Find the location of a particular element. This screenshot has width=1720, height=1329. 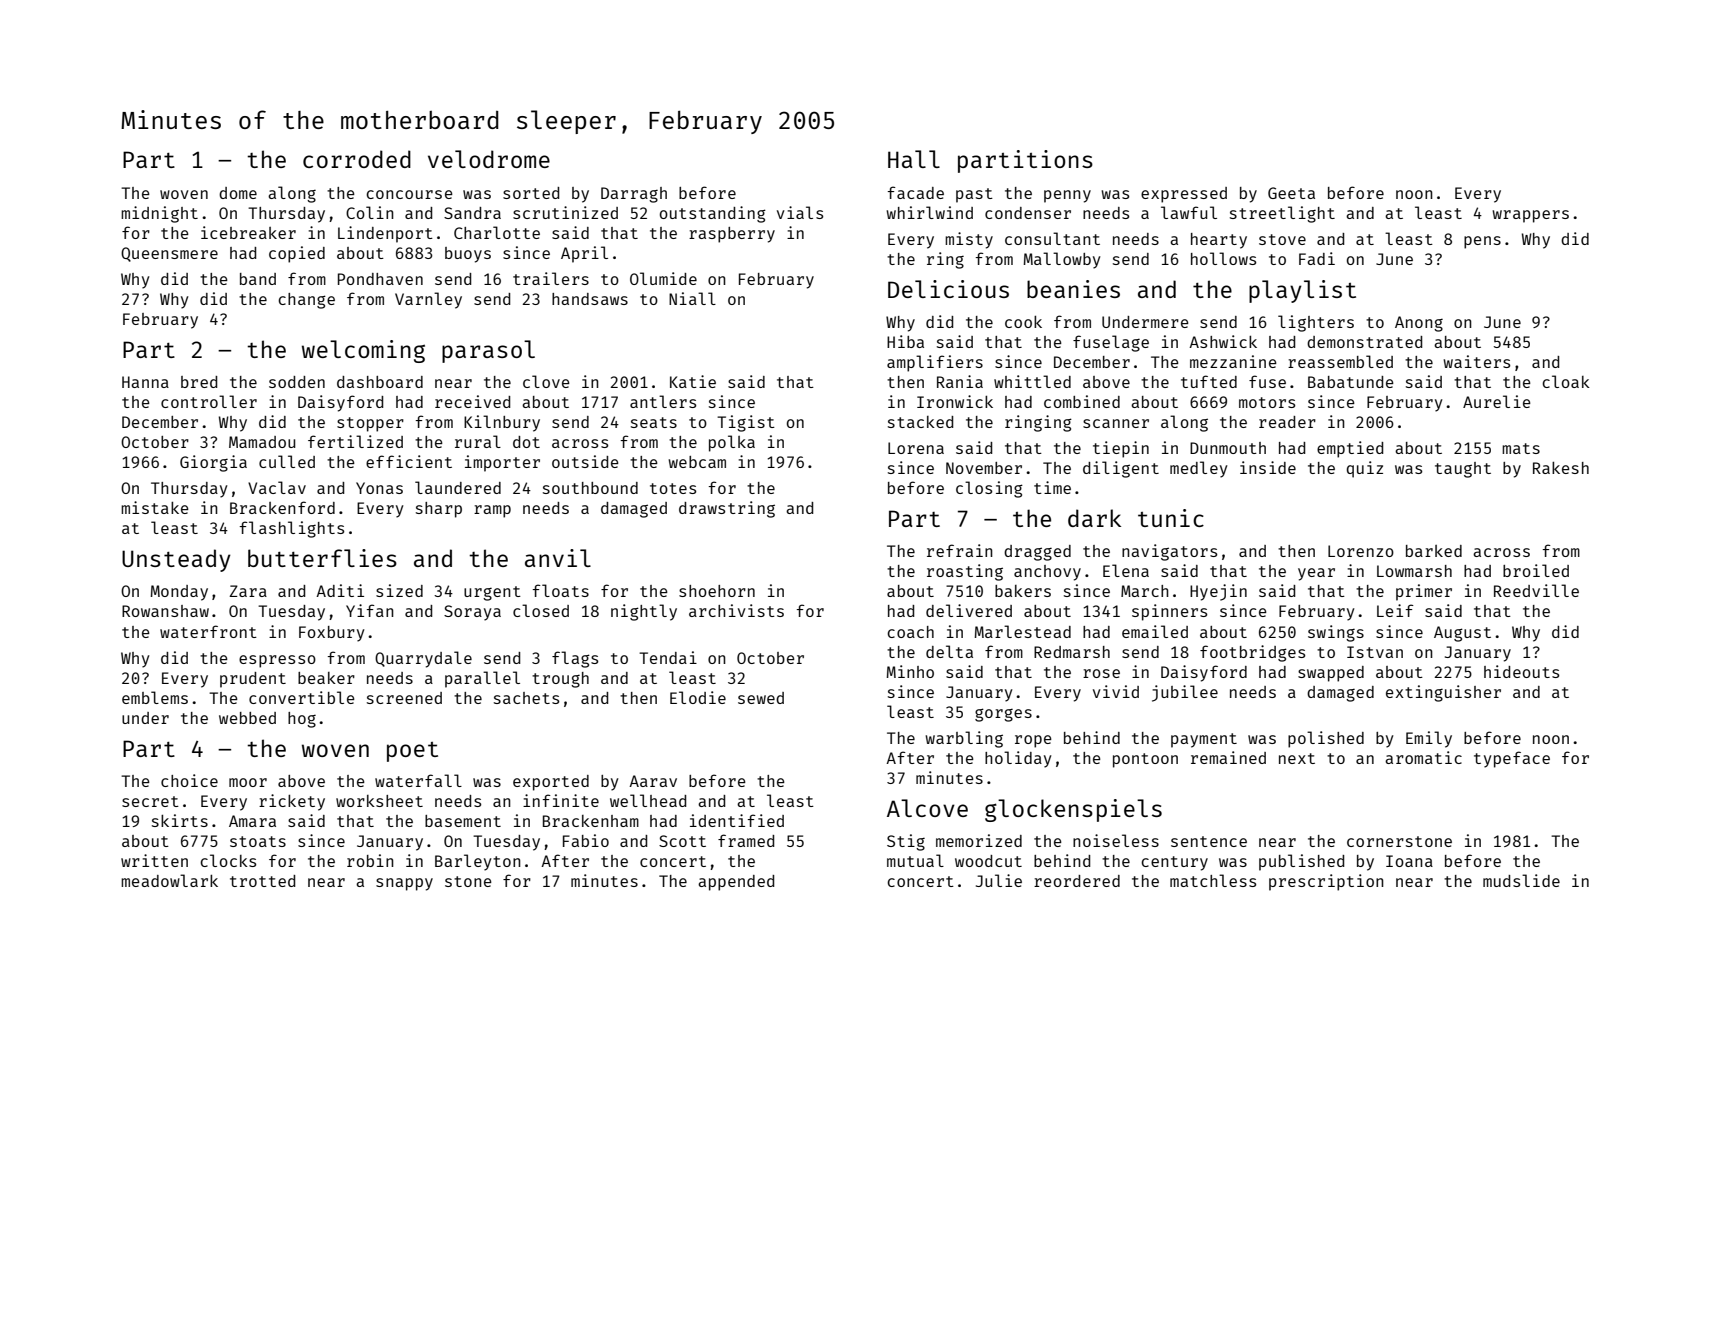

sodden is located at coordinates (297, 382).
